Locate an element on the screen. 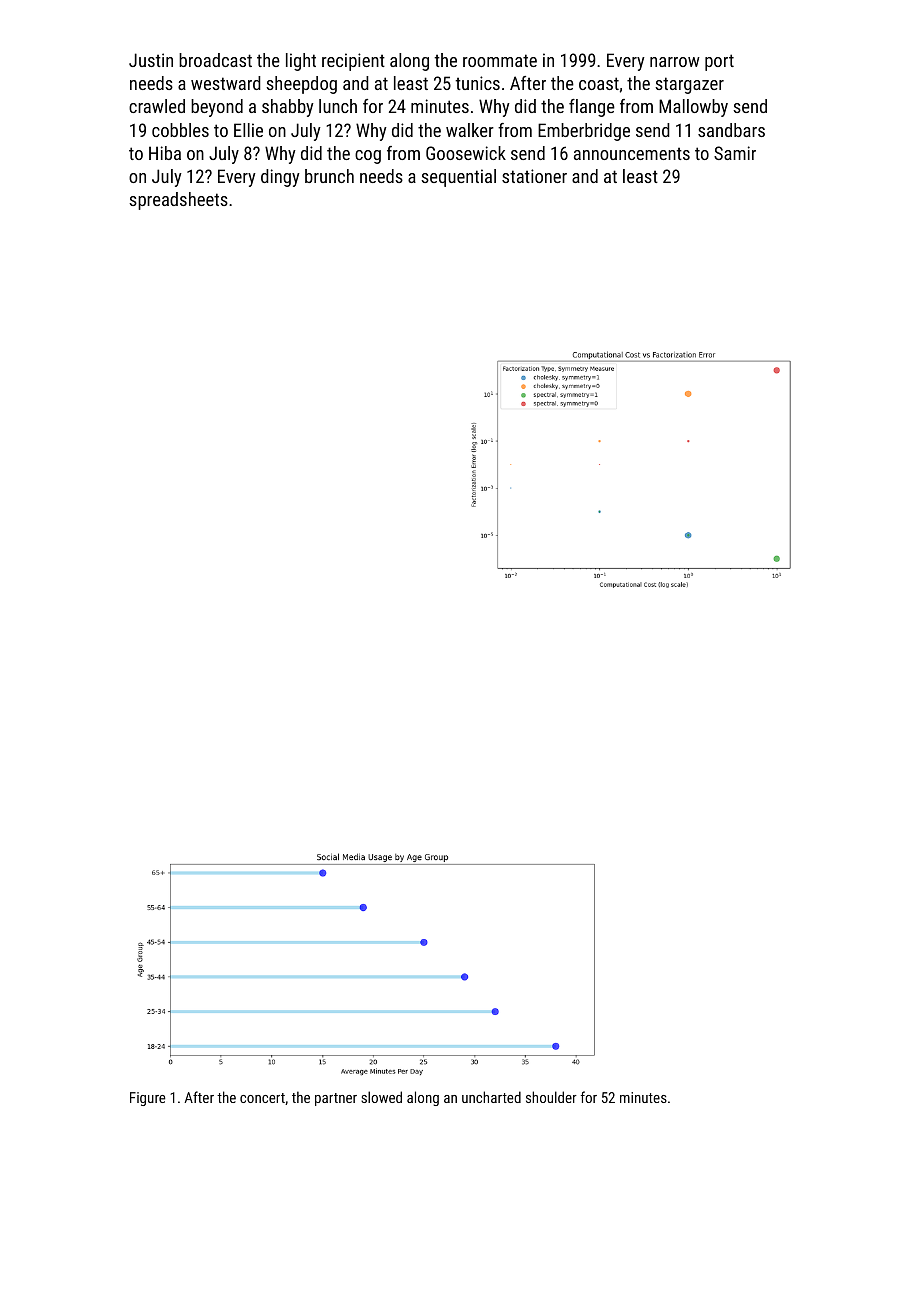 This screenshot has width=908, height=1316. partner is located at coordinates (336, 1099).
